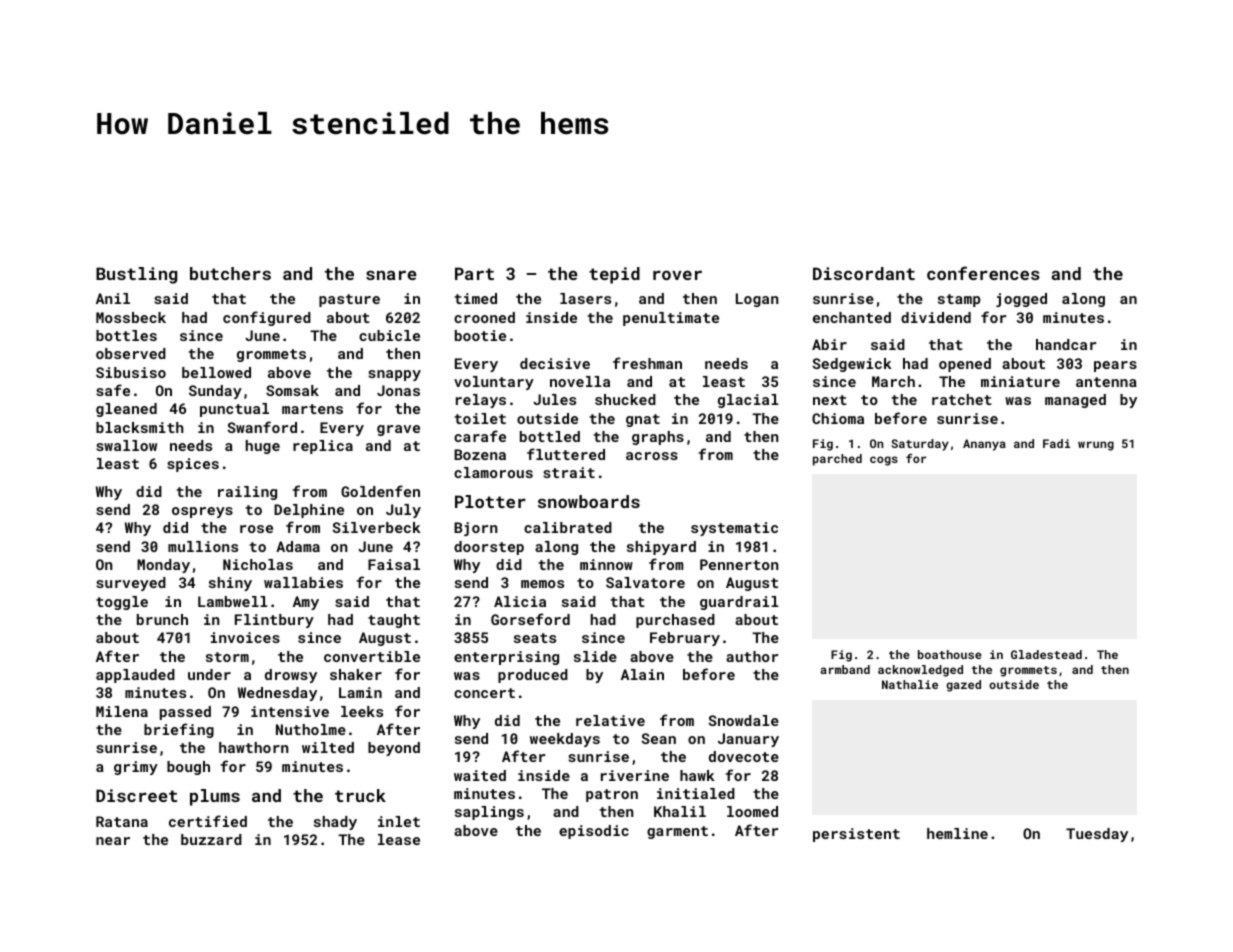  Describe the element at coordinates (744, 756) in the document. I see `dovecote` at that location.
